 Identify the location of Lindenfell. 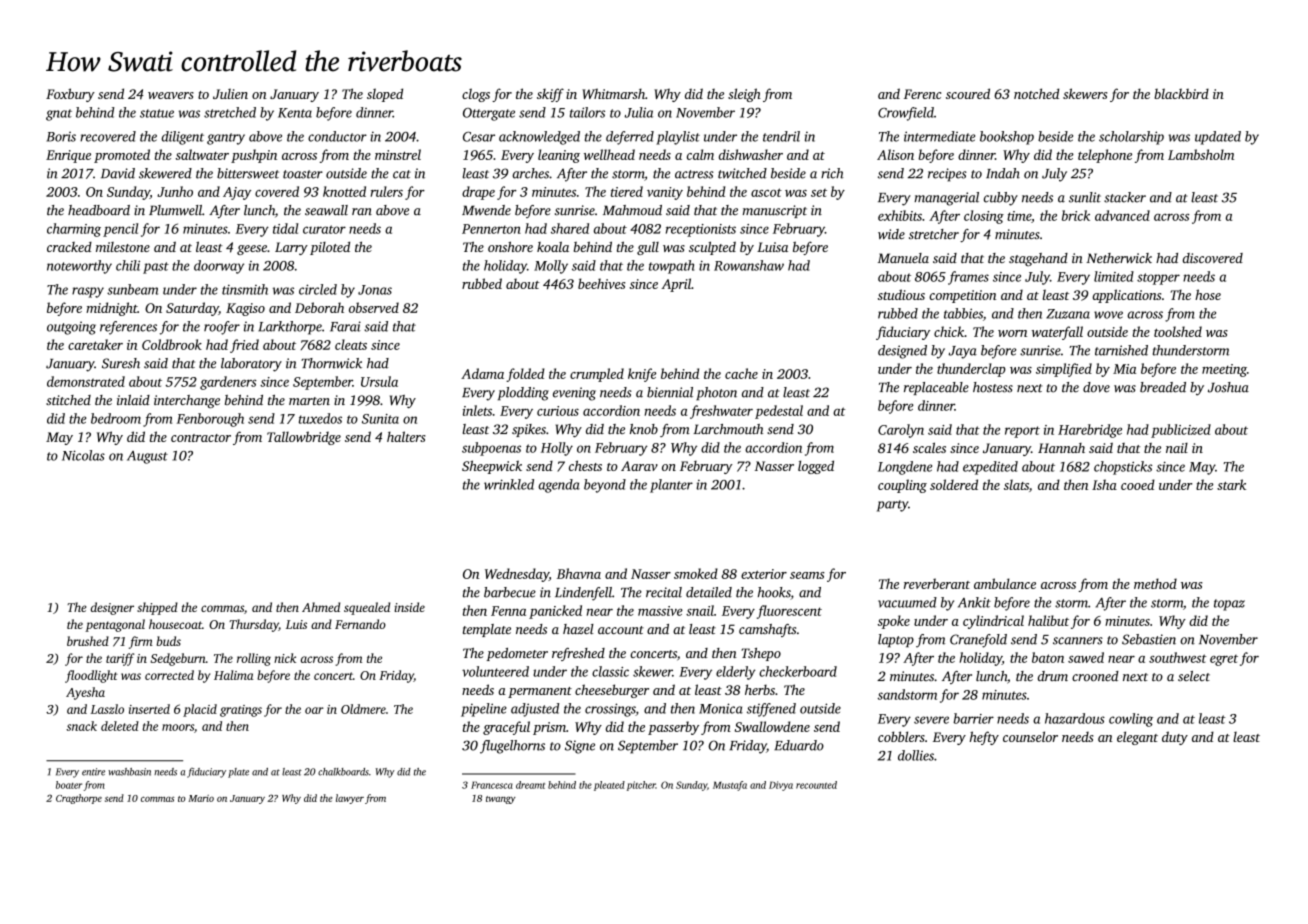
(583, 594).
